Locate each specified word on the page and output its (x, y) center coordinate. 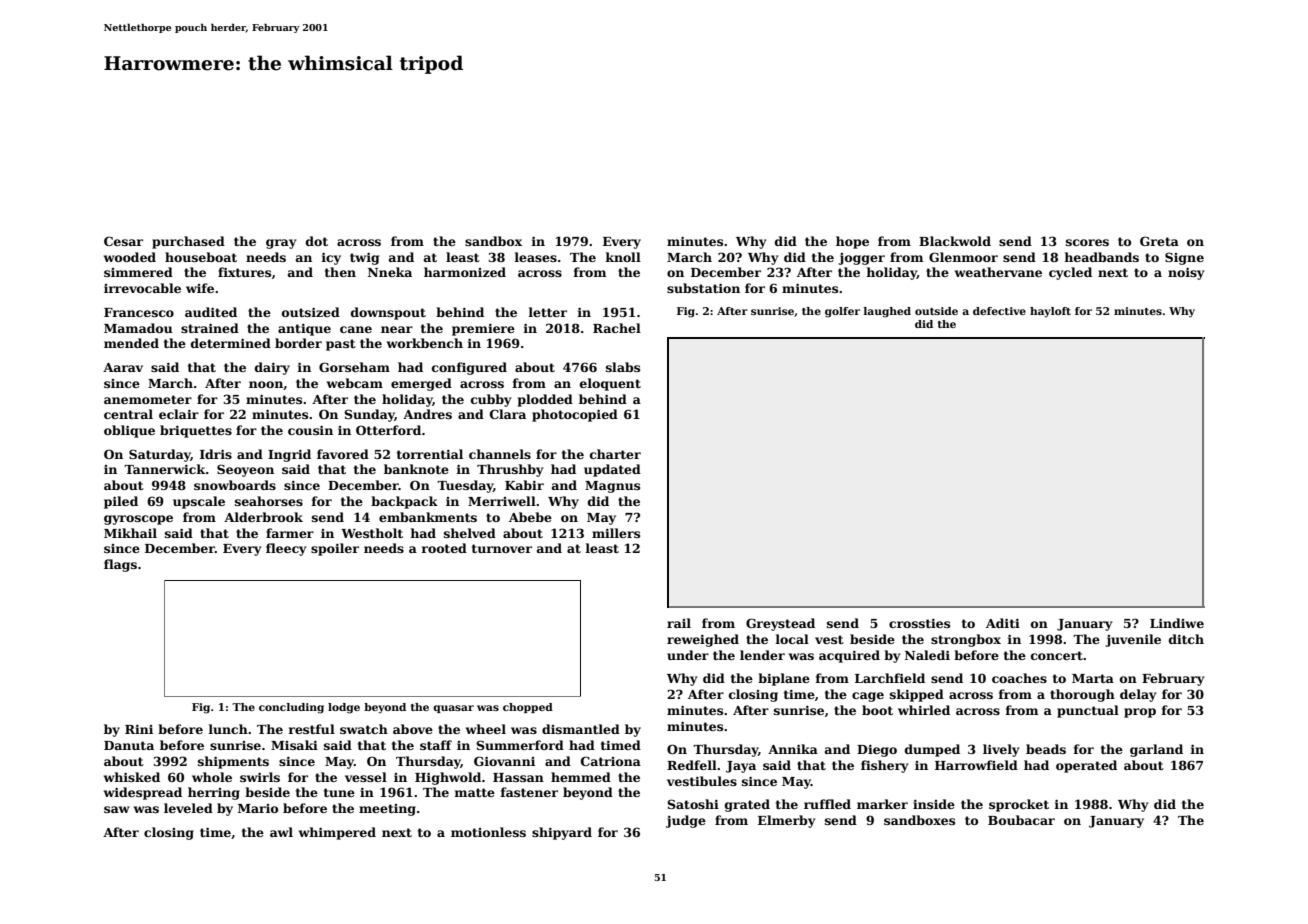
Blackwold (955, 241)
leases (535, 257)
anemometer (148, 399)
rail (679, 623)
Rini (139, 729)
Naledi (927, 655)
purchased (188, 242)
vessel (366, 777)
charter (615, 454)
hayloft (1050, 312)
